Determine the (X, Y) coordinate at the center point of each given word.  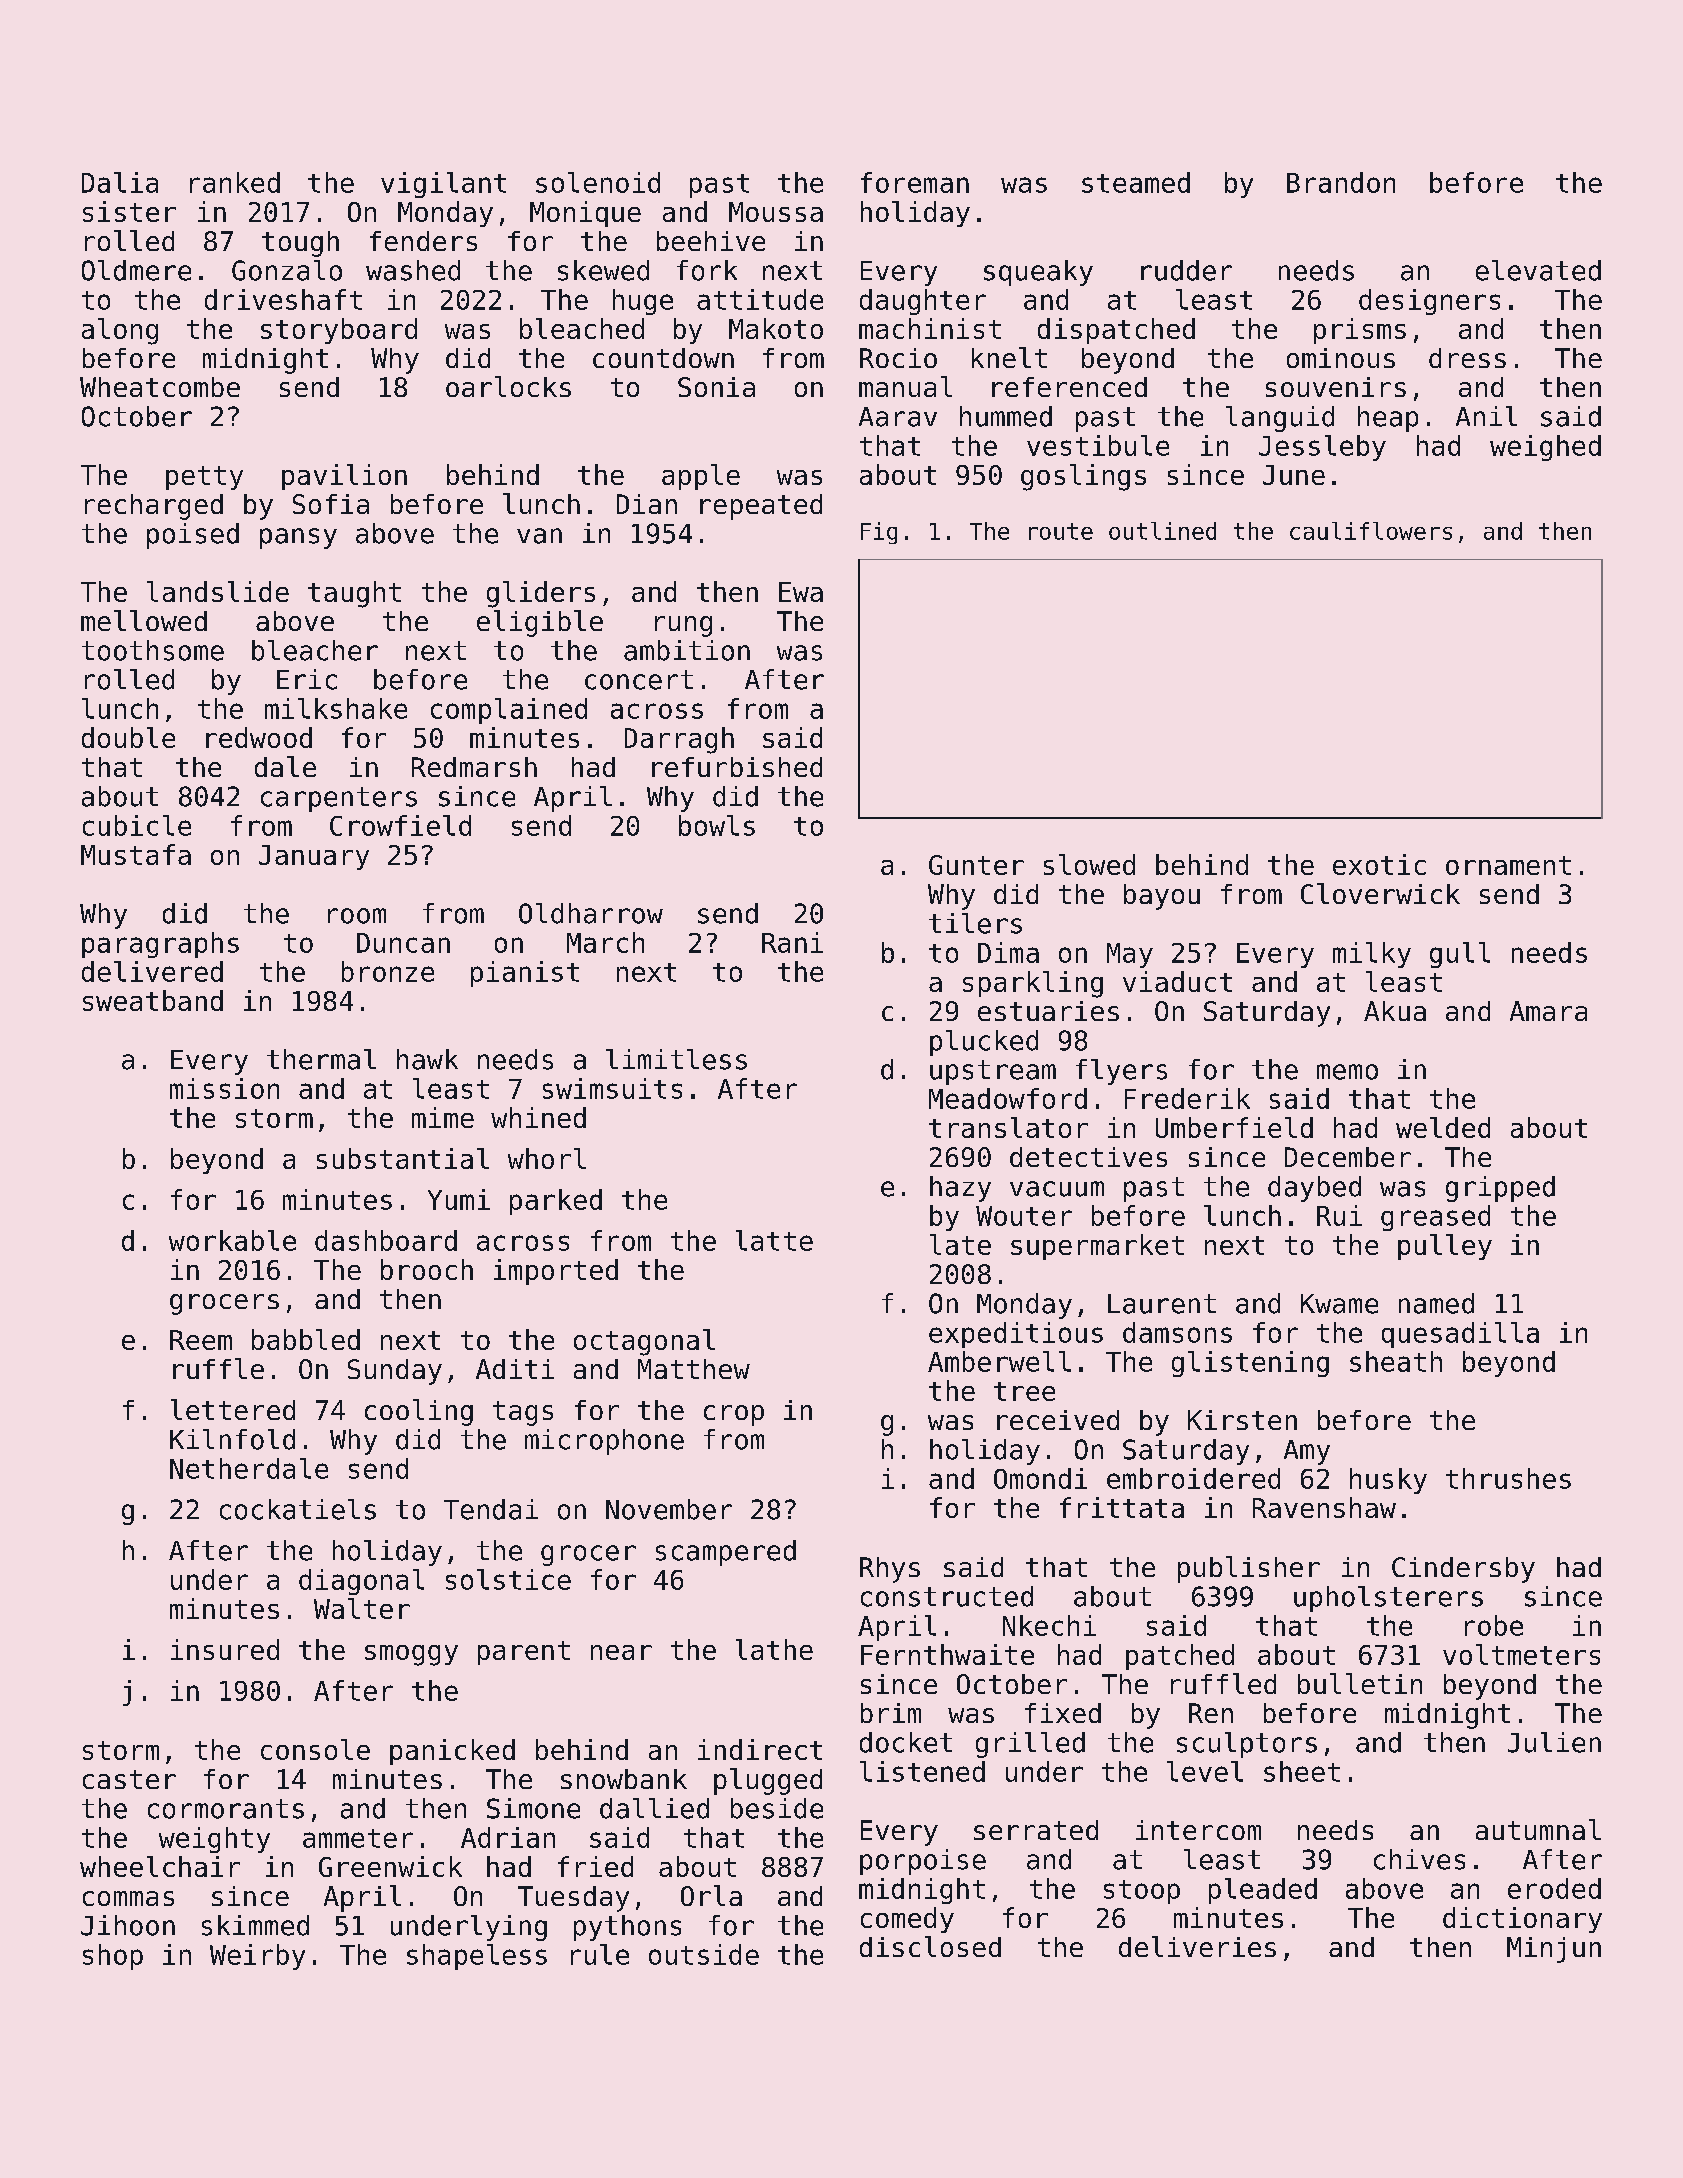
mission (224, 1088)
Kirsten (1242, 1420)
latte (774, 1240)
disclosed (930, 1946)
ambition (687, 650)
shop (113, 1957)
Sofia (331, 504)
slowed (1089, 864)
